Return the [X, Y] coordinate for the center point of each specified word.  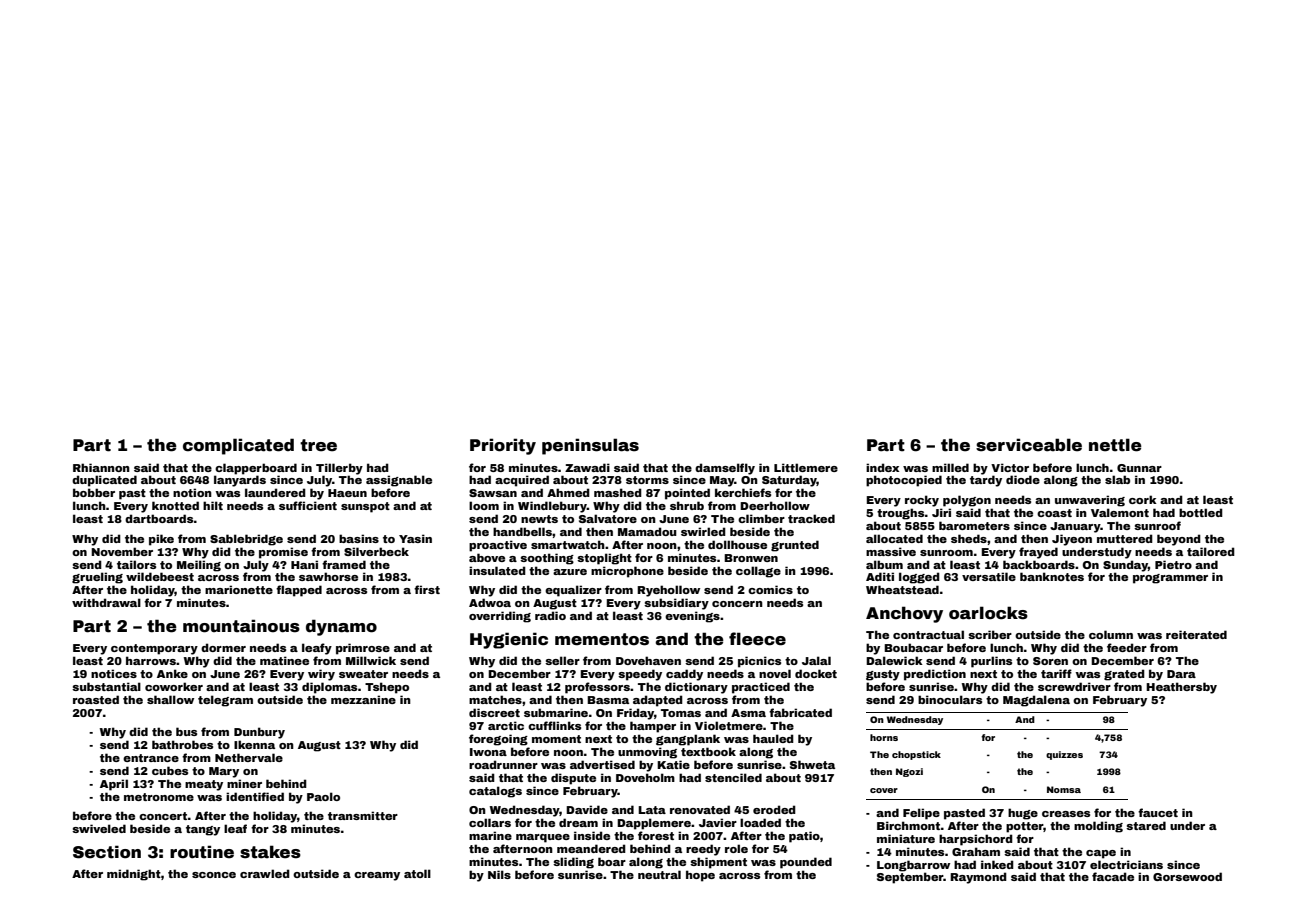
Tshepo [387, 688]
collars [490, 822]
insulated [497, 570]
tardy [986, 481]
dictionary [696, 688]
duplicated [104, 481]
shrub [687, 505]
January [1075, 527]
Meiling [199, 566]
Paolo [323, 796]
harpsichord [976, 840]
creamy [377, 876]
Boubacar [913, 647]
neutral [659, 874]
